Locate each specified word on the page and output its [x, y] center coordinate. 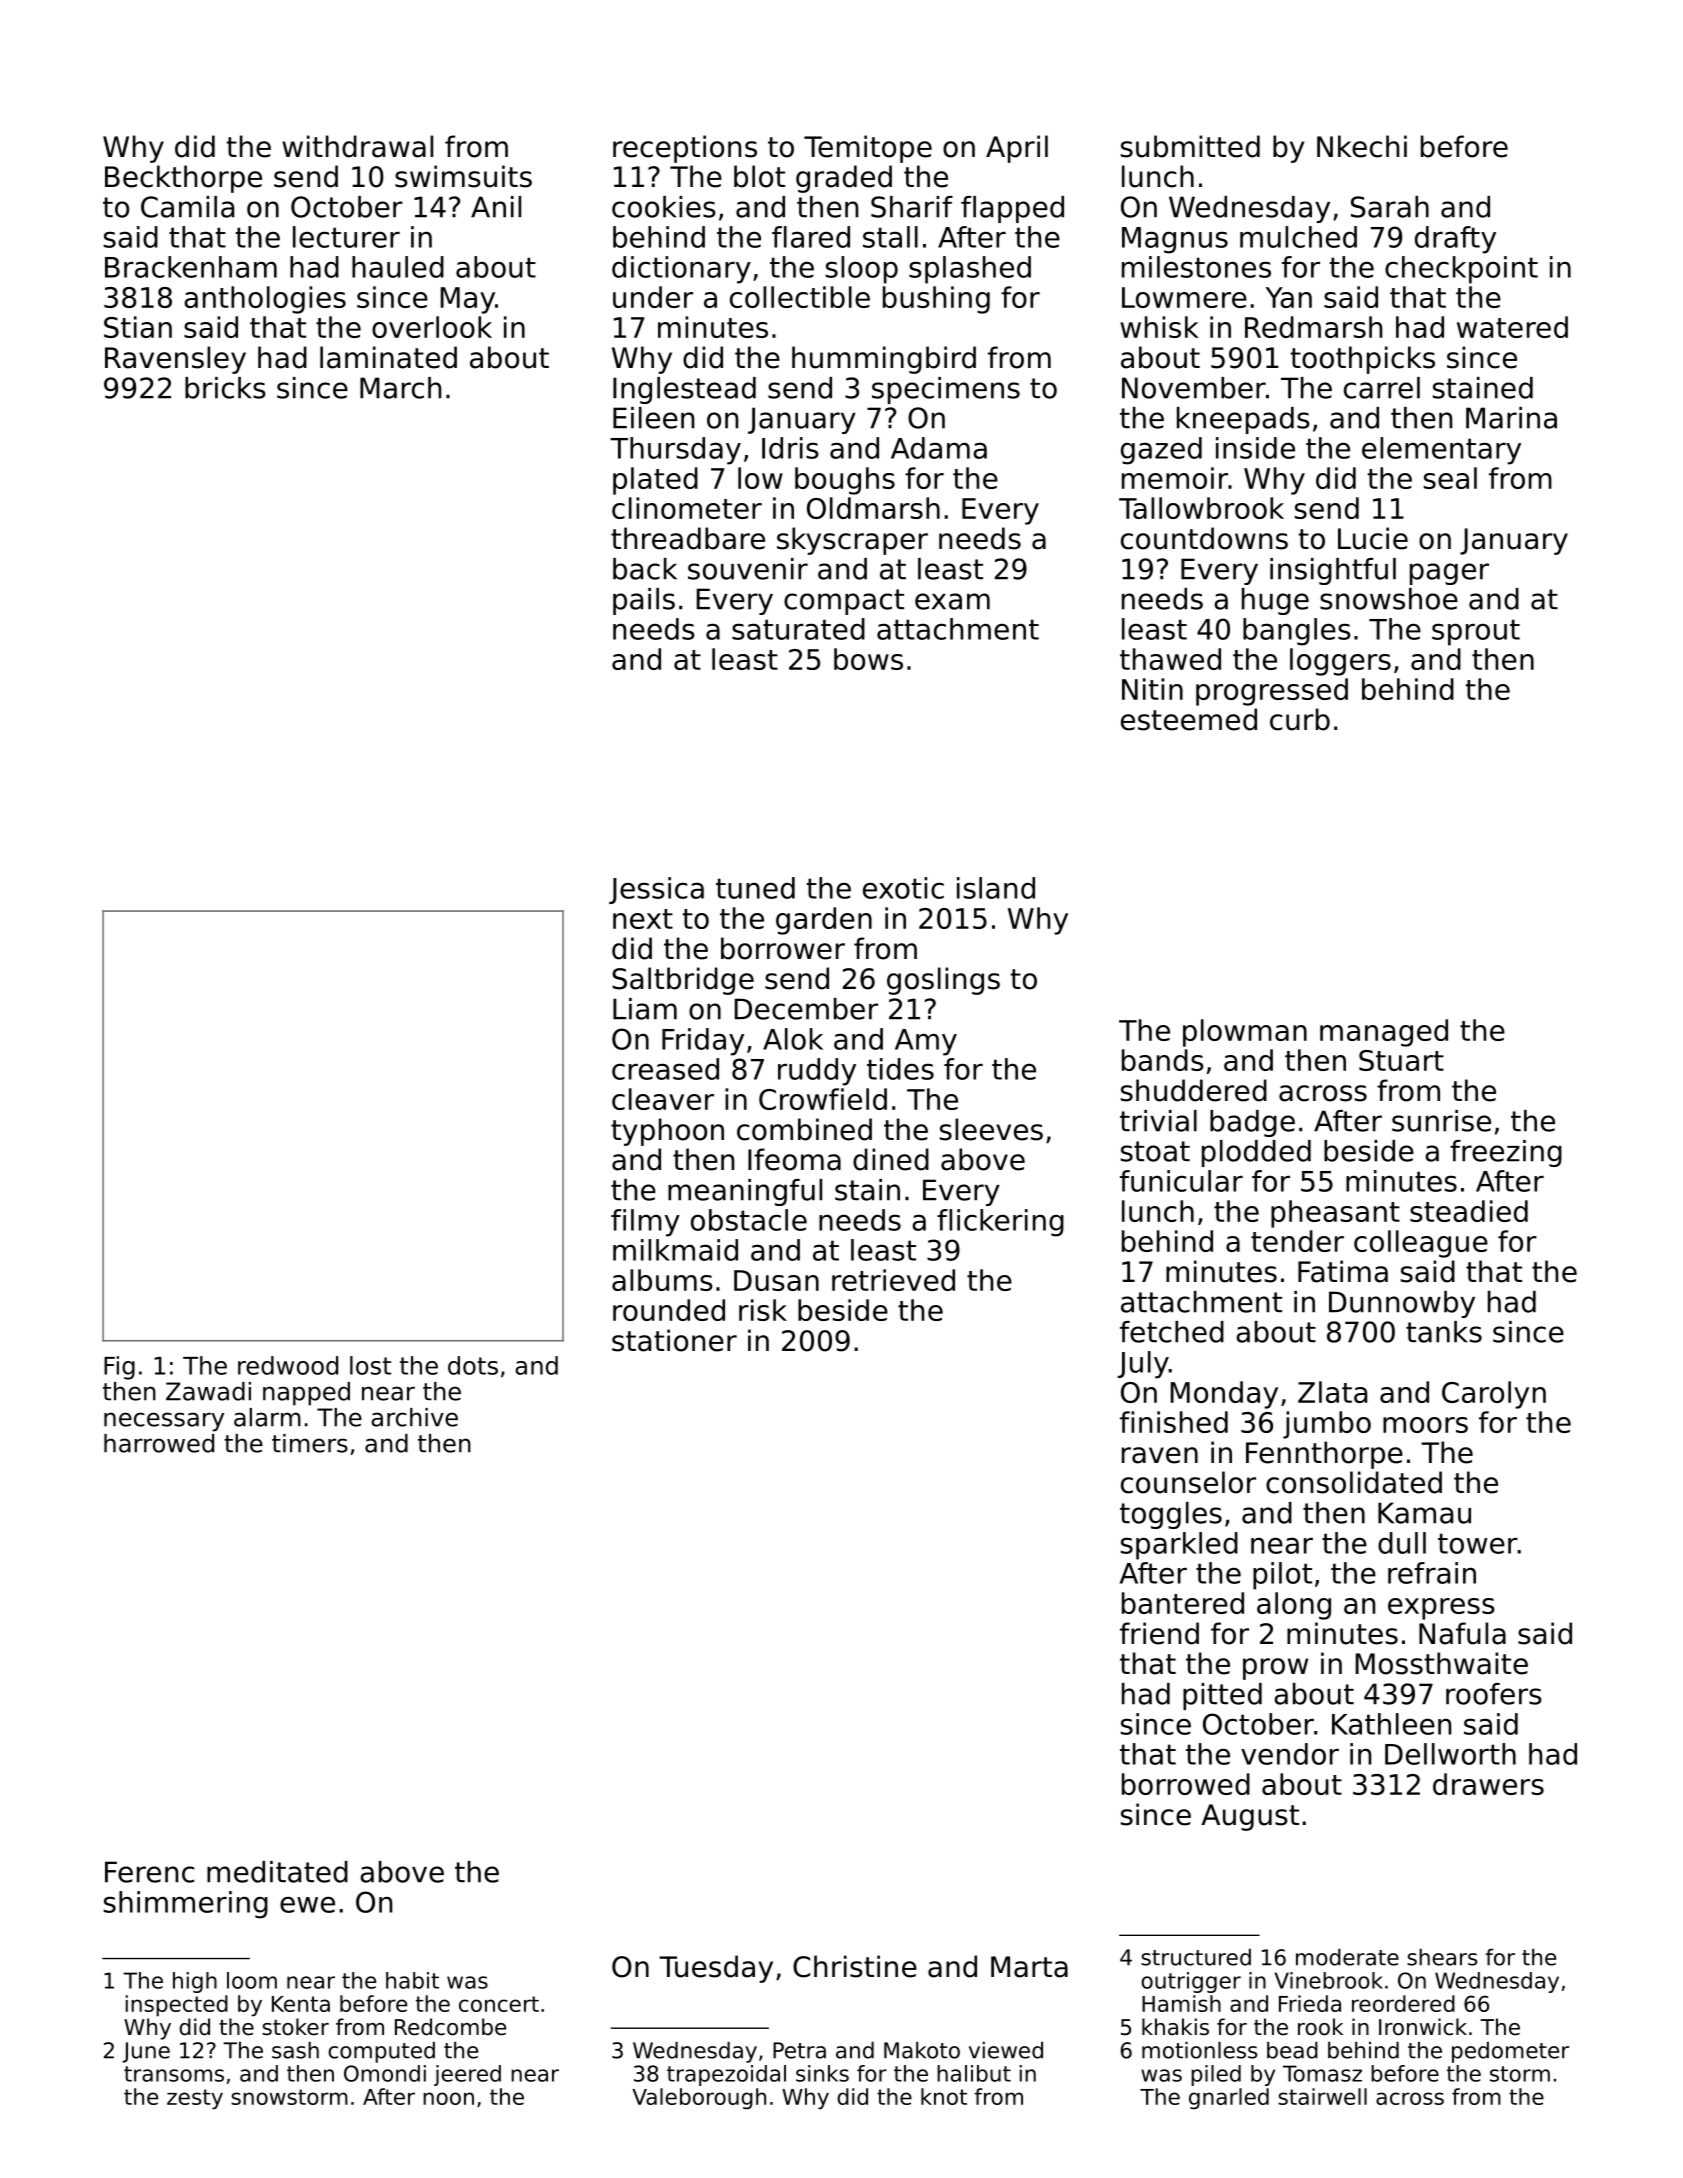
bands [1163, 1060]
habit [412, 1980]
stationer [674, 1340]
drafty [1455, 240]
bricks [225, 388]
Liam [645, 1009]
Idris [790, 448]
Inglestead [684, 390]
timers [310, 1443]
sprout [1476, 632]
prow [1275, 1669]
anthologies [265, 300]
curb [1300, 719]
